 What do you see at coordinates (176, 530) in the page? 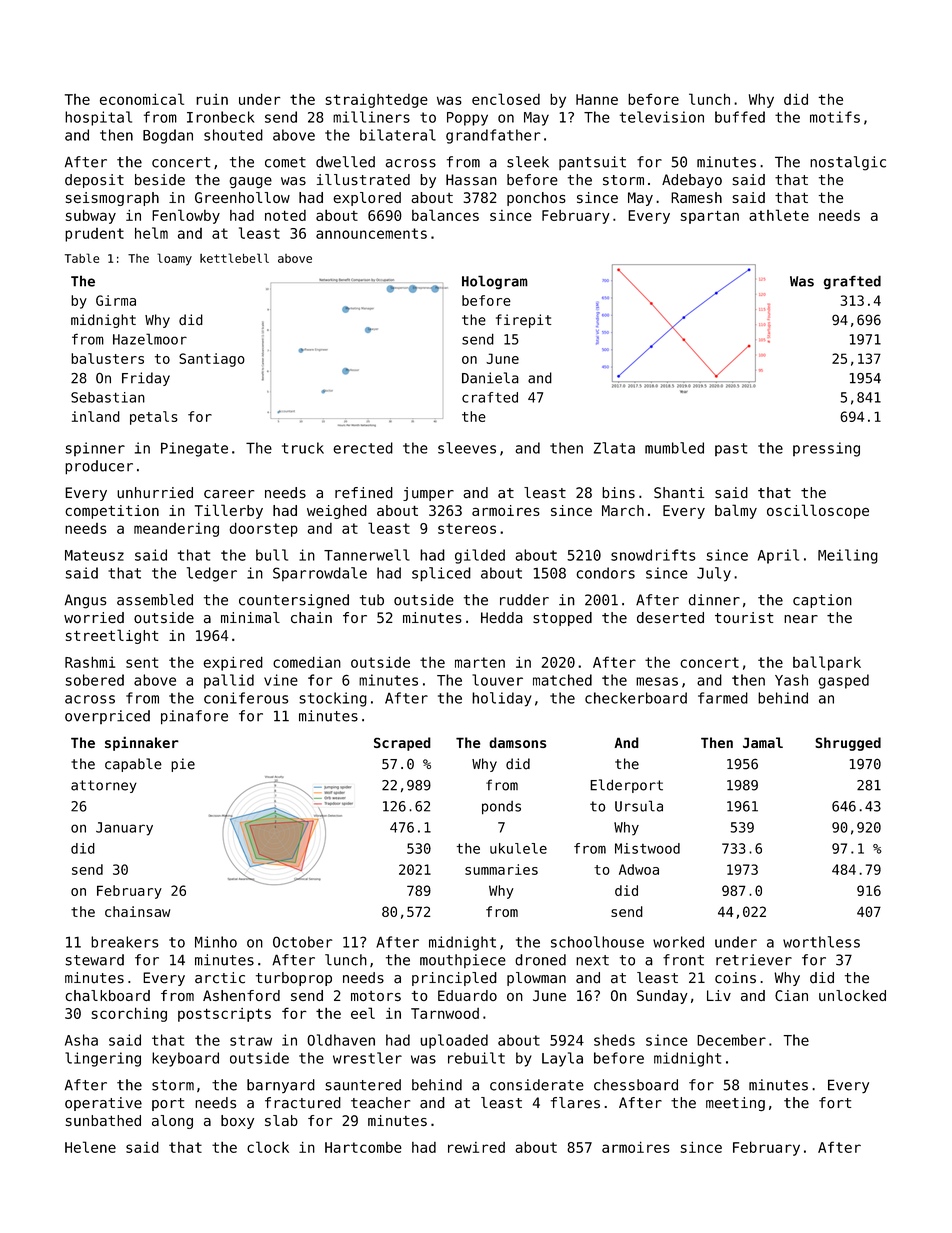
I see `meandering` at bounding box center [176, 530].
